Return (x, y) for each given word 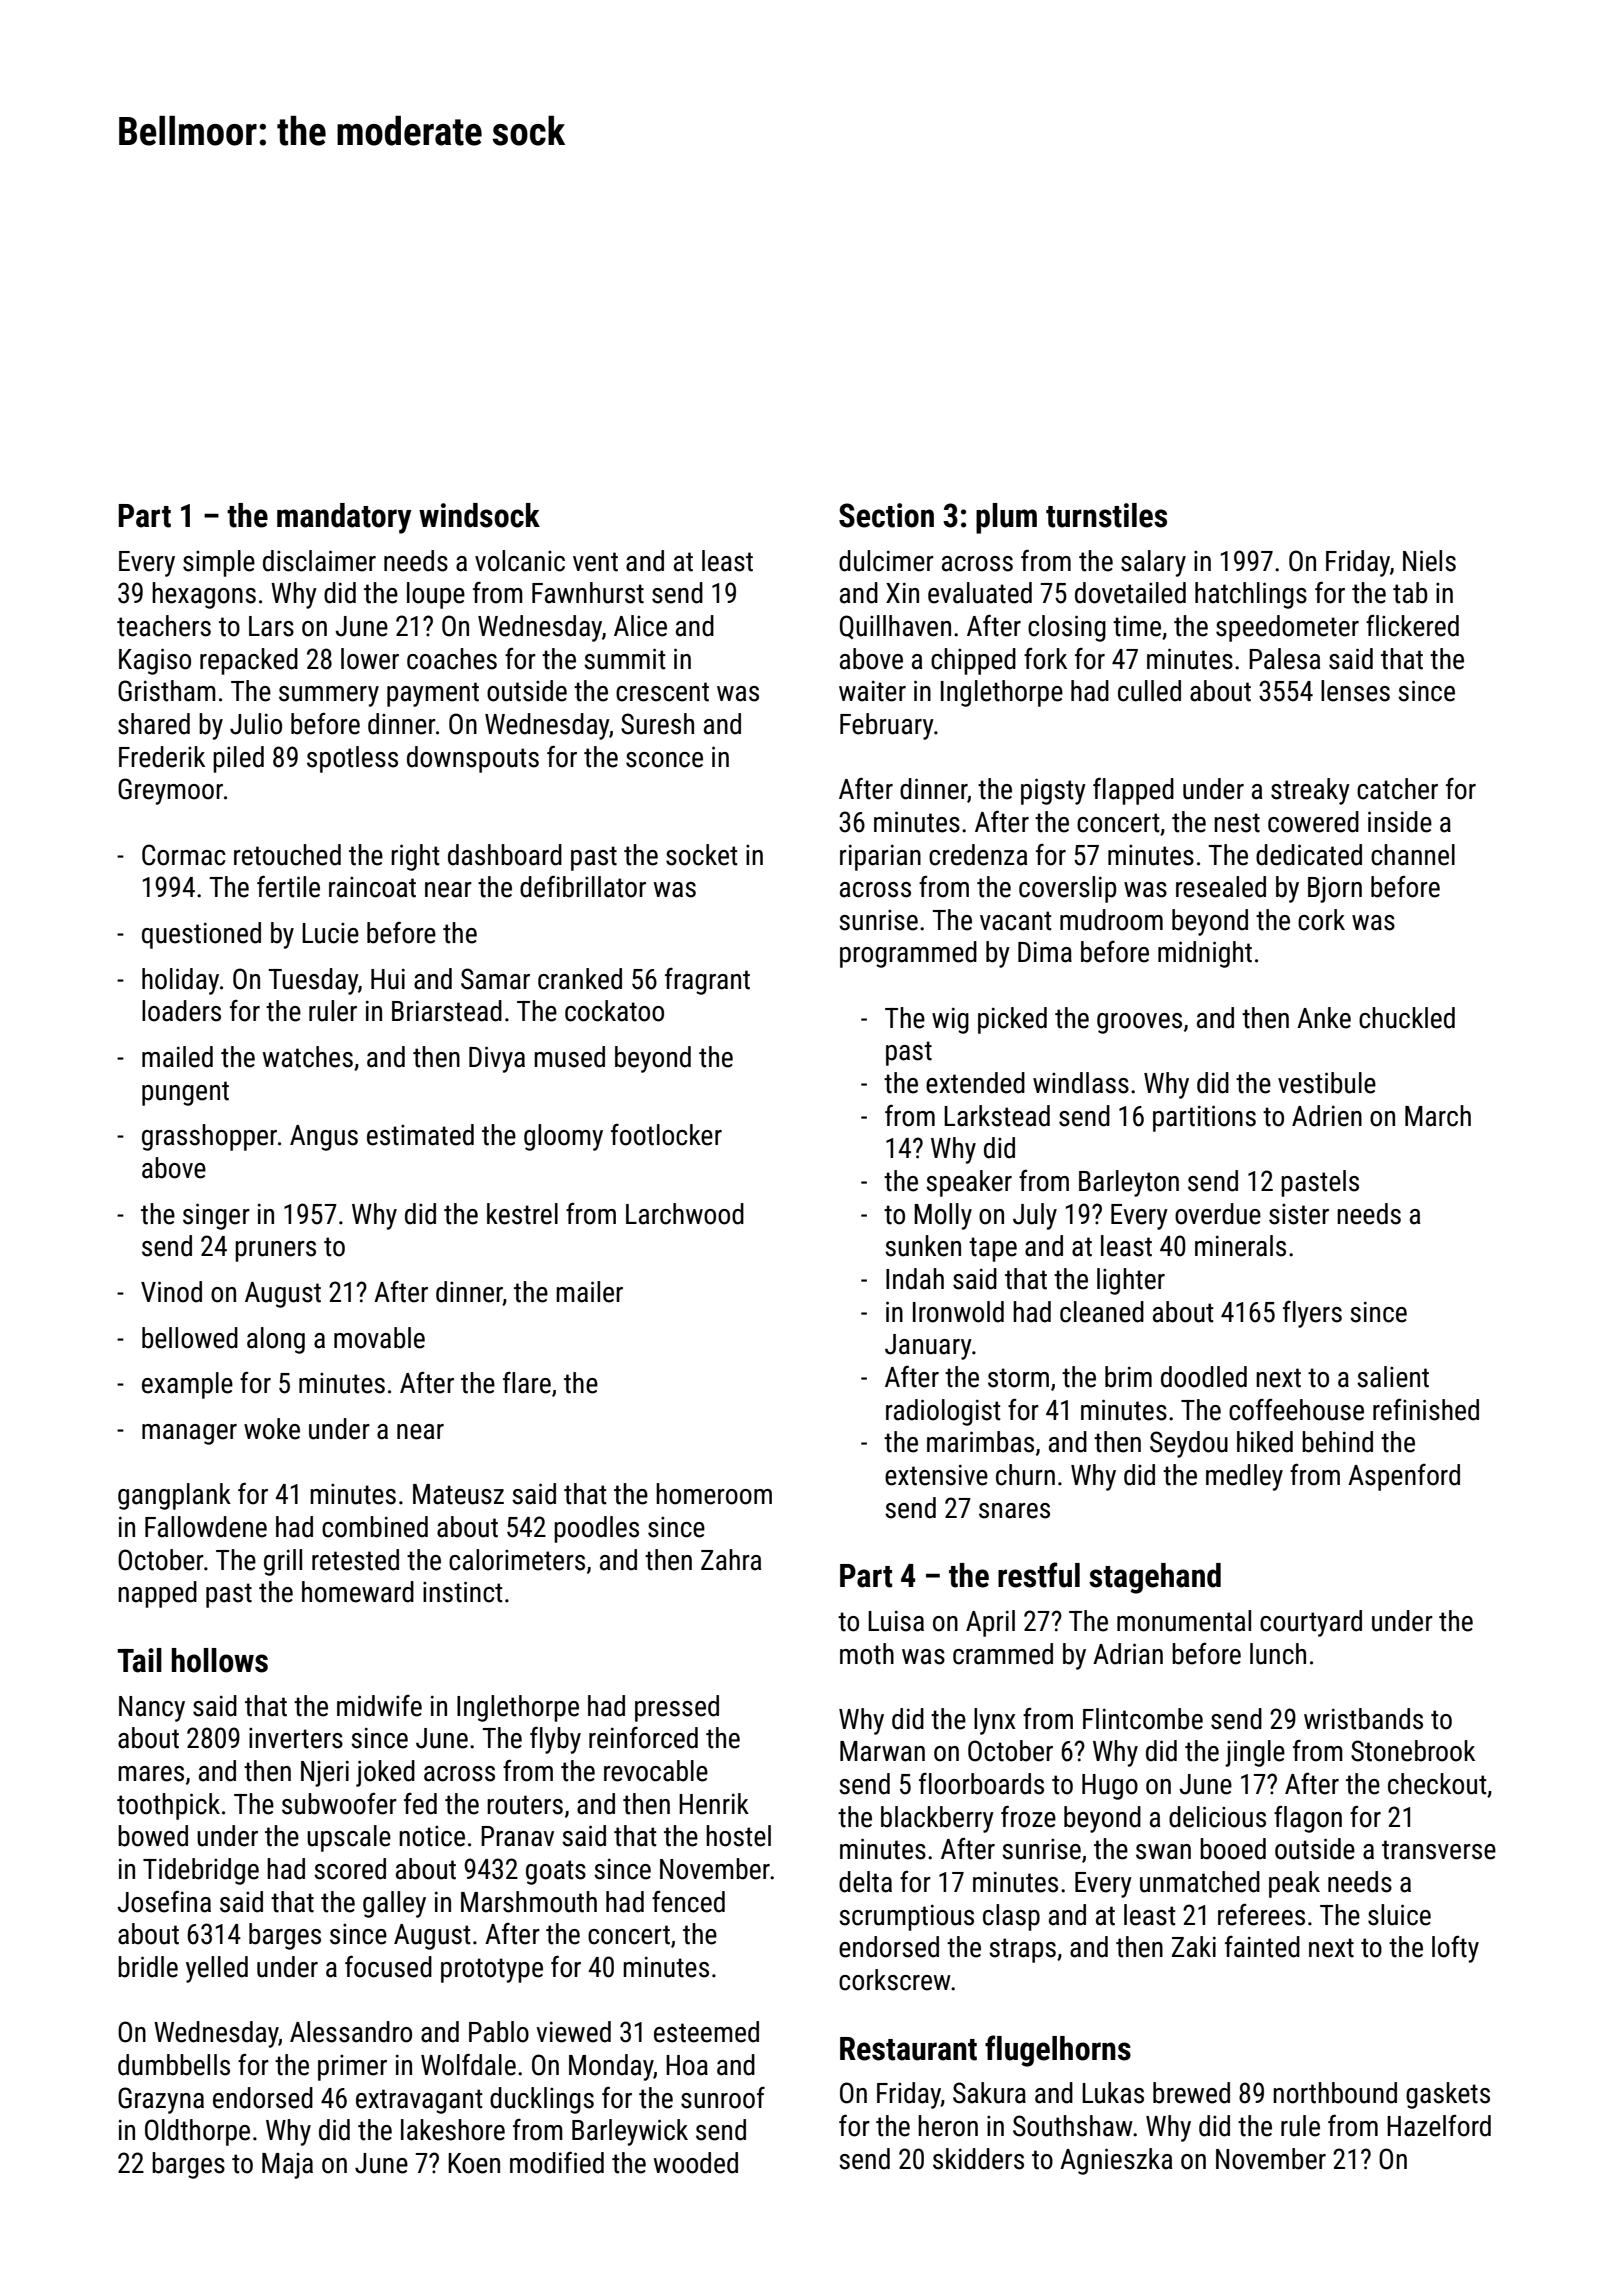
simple (219, 563)
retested (355, 1560)
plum (1006, 518)
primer (352, 2068)
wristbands (1363, 1719)
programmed (908, 954)
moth (867, 1654)
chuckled (1407, 1018)
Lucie (330, 933)
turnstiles (1106, 515)
